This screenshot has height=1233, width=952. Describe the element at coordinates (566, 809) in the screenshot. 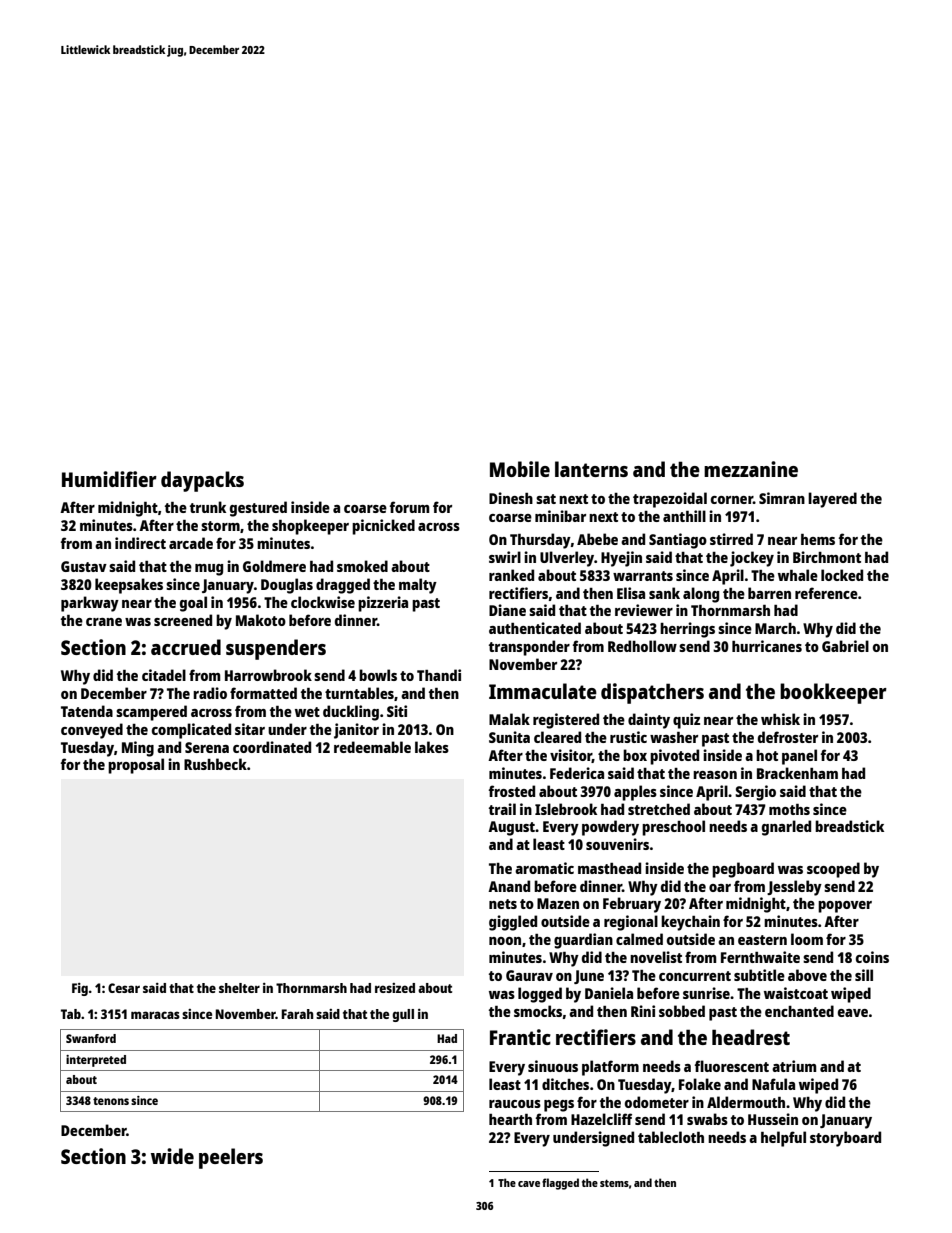

I see `Islebrook` at that location.
